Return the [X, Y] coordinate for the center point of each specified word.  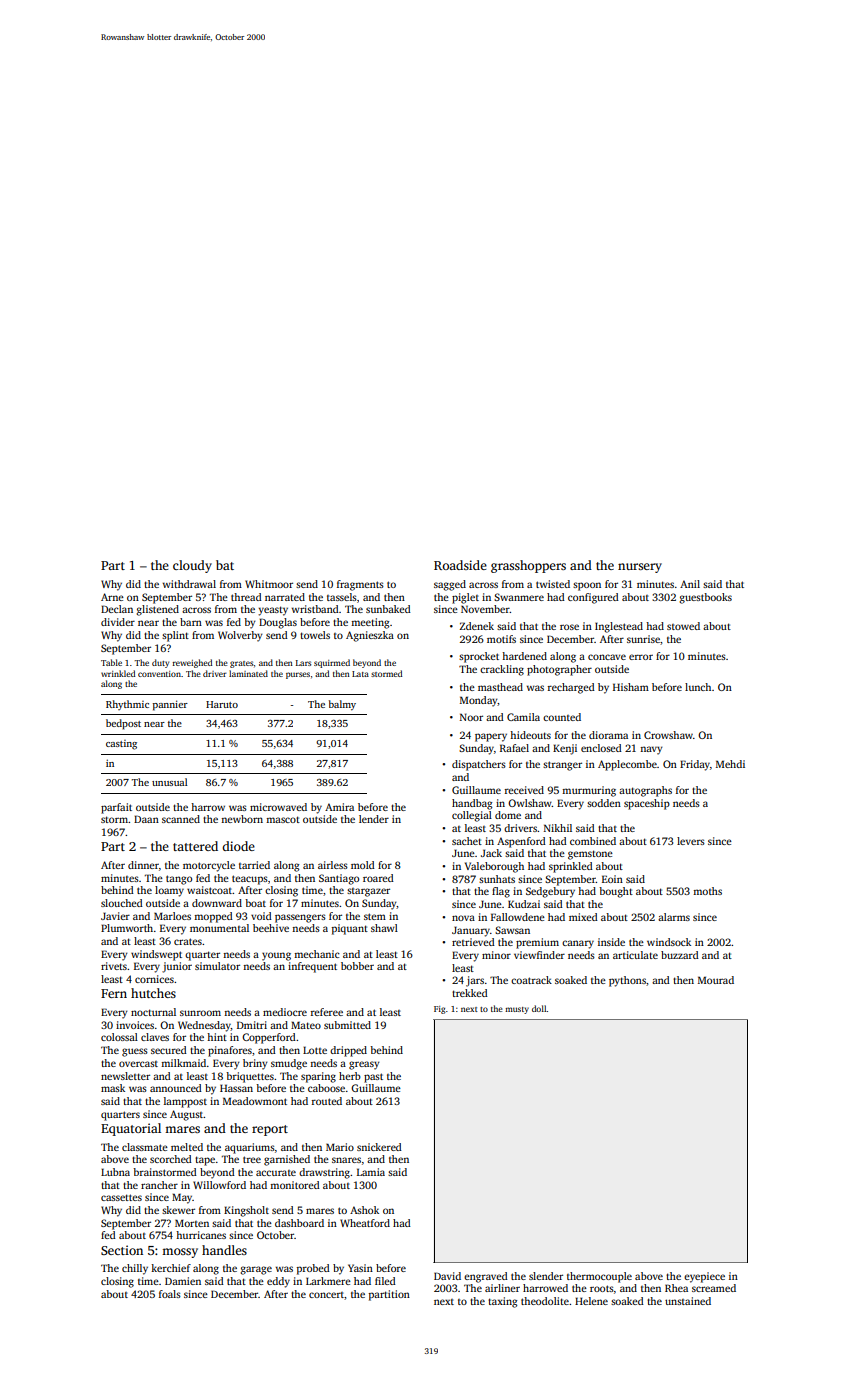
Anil [690, 584]
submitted [347, 1025]
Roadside [460, 565]
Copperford [269, 1038]
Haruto [222, 704]
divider [118, 622]
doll [539, 1008]
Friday [695, 765]
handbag [472, 804]
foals [170, 1294]
